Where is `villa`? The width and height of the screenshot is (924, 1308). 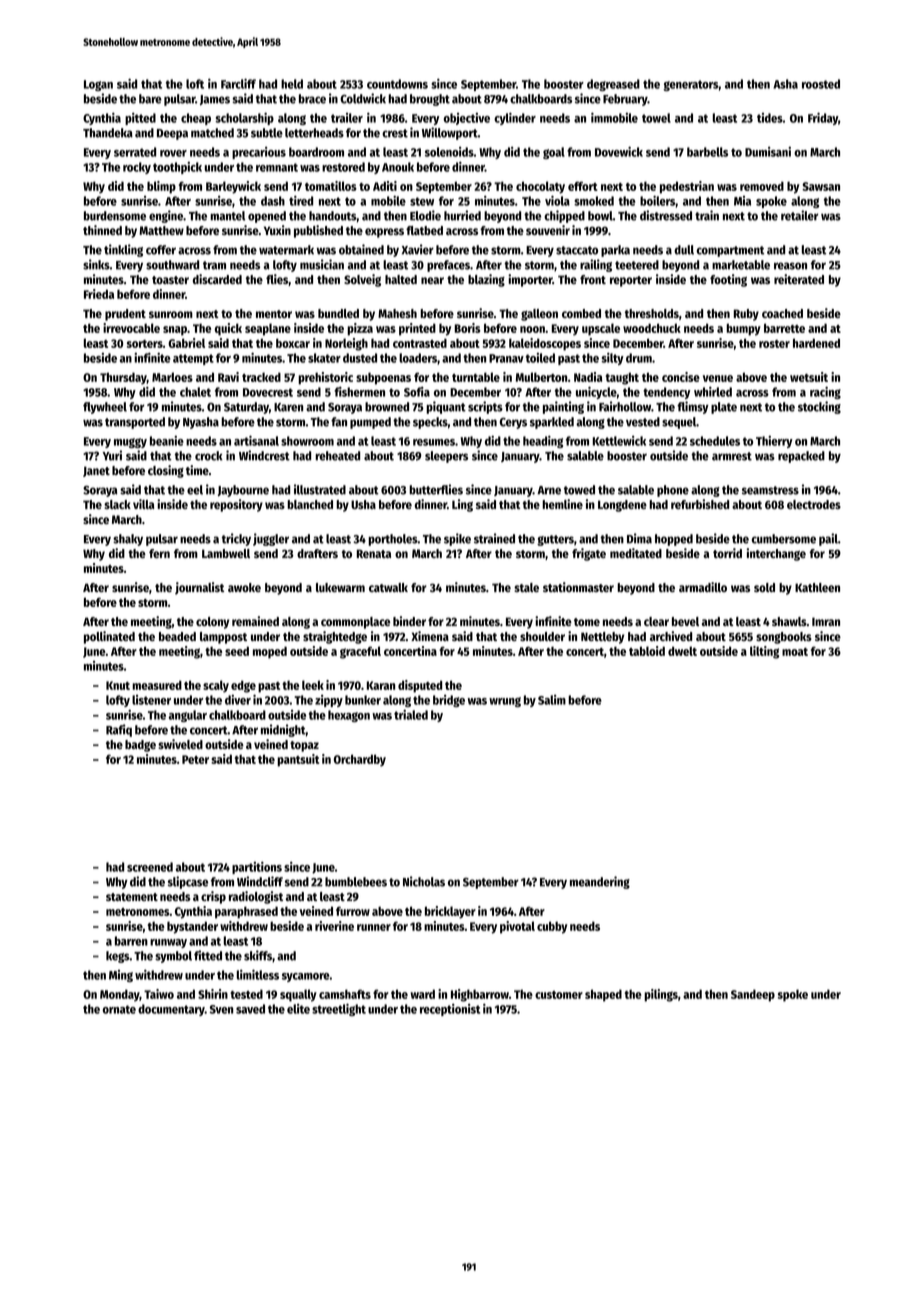
villa is located at coordinates (143, 504).
